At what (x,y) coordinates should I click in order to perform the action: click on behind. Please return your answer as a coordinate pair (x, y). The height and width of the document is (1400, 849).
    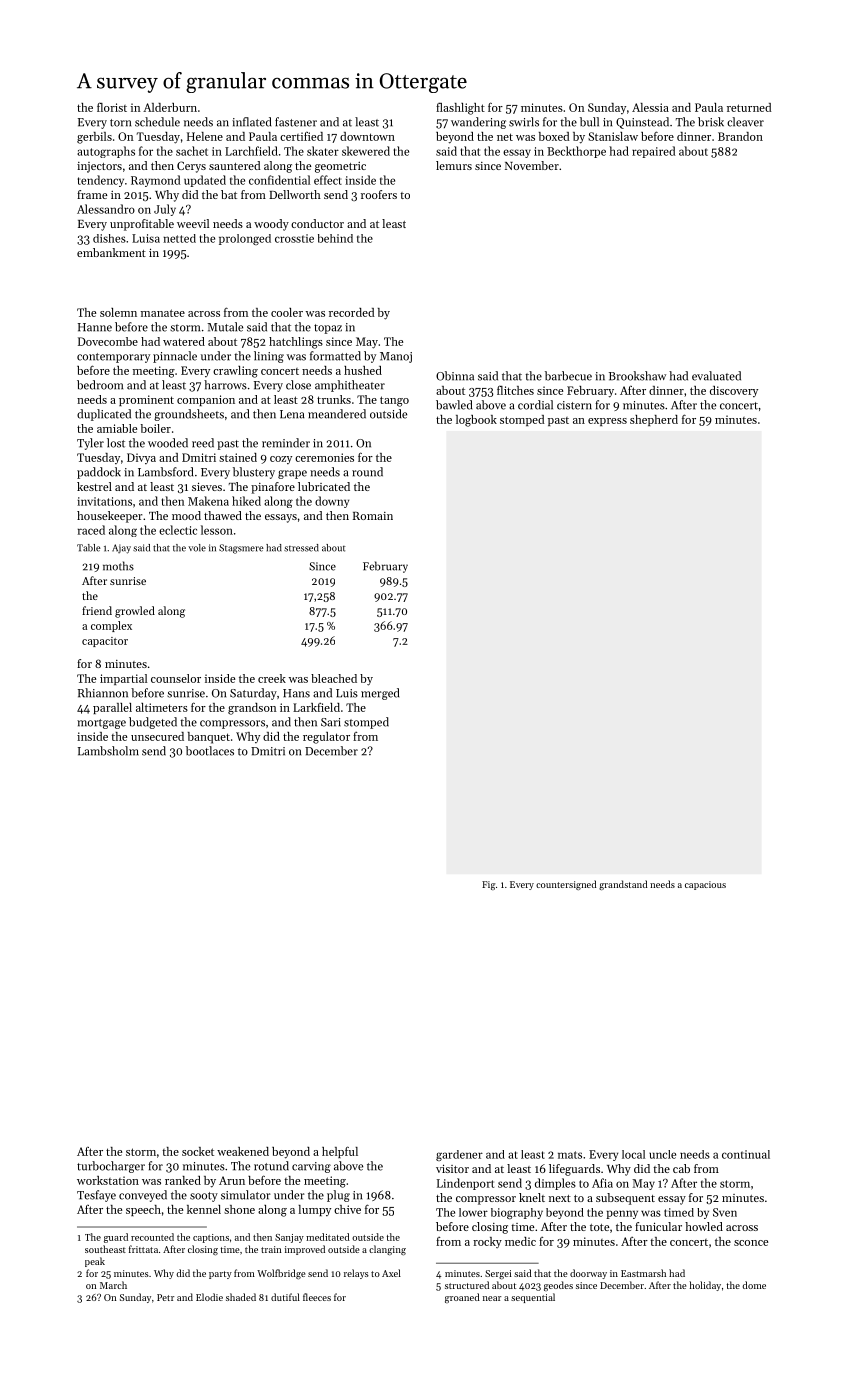
    Looking at the image, I should click on (335, 238).
